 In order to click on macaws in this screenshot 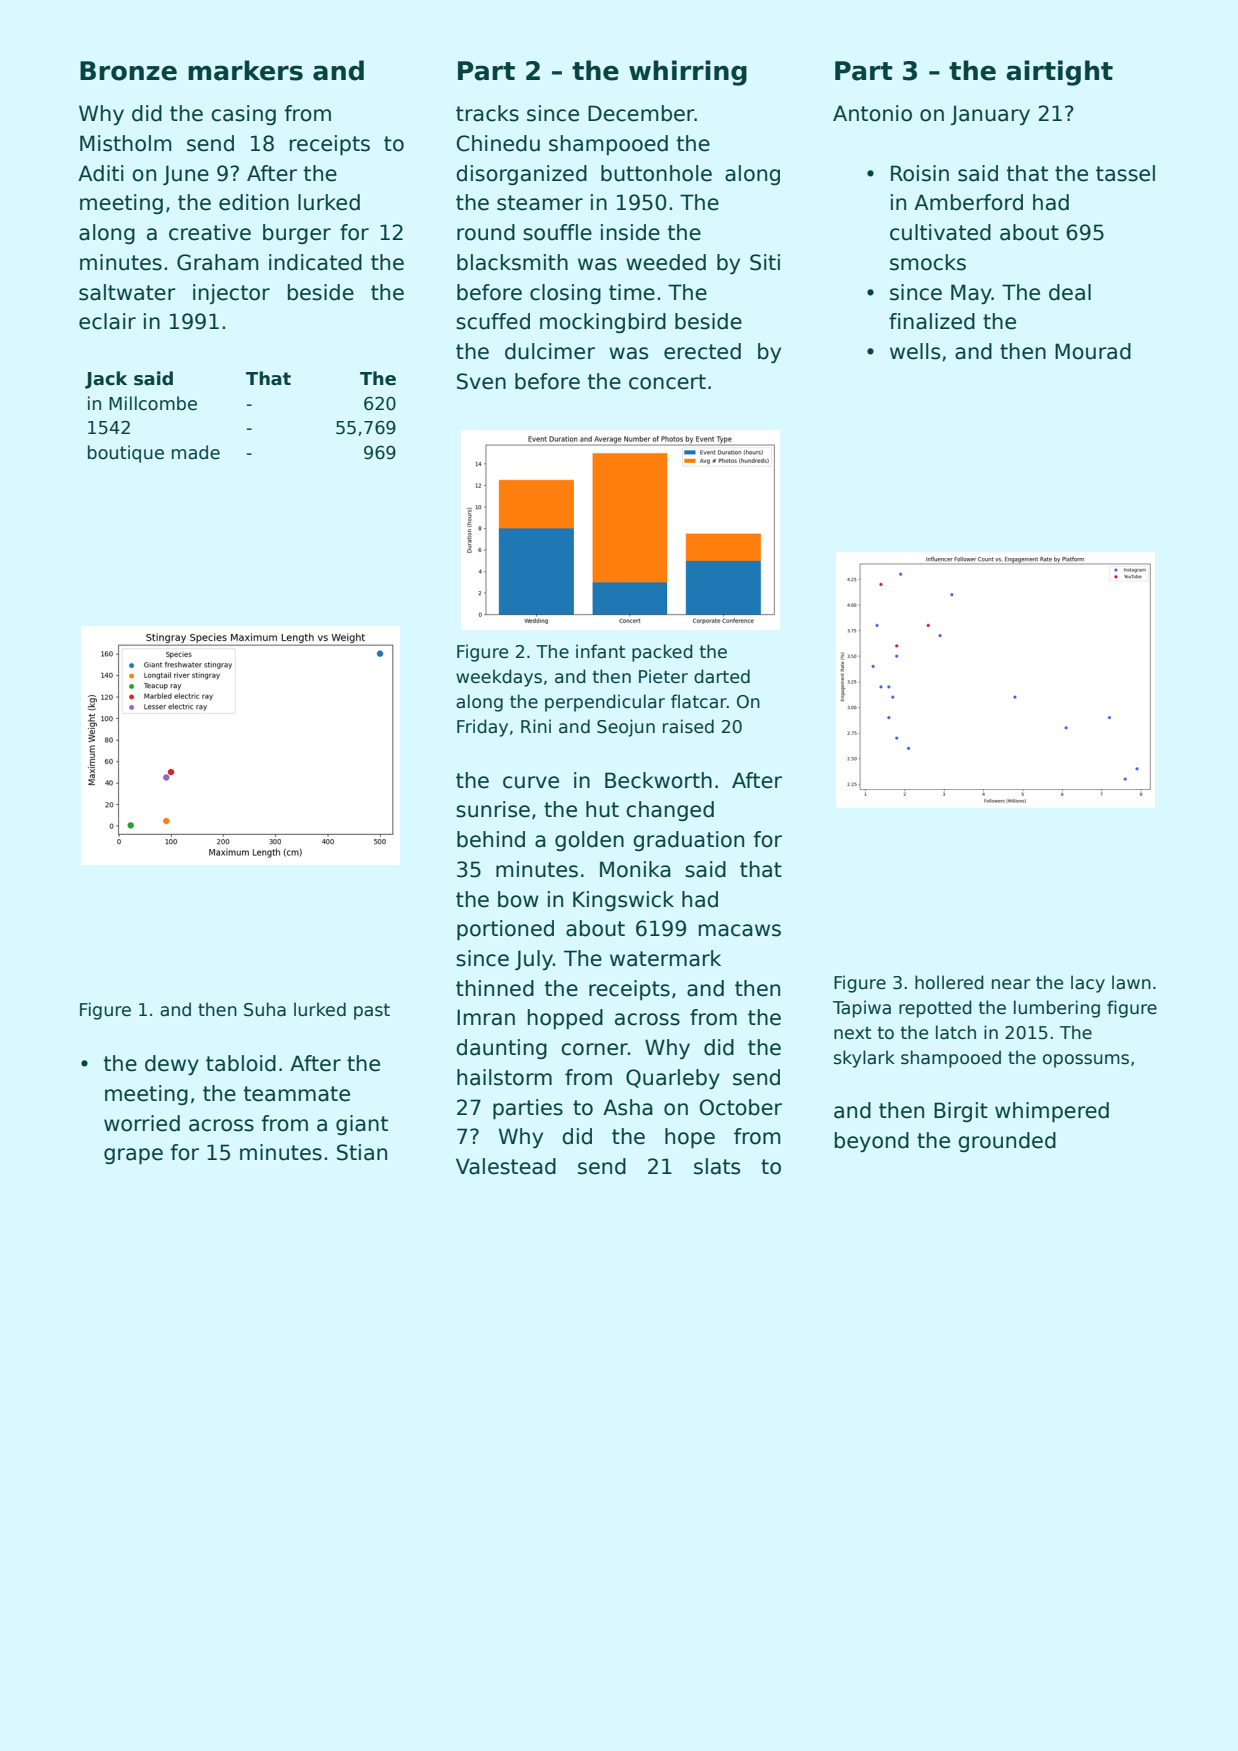, I will do `click(740, 930)`.
